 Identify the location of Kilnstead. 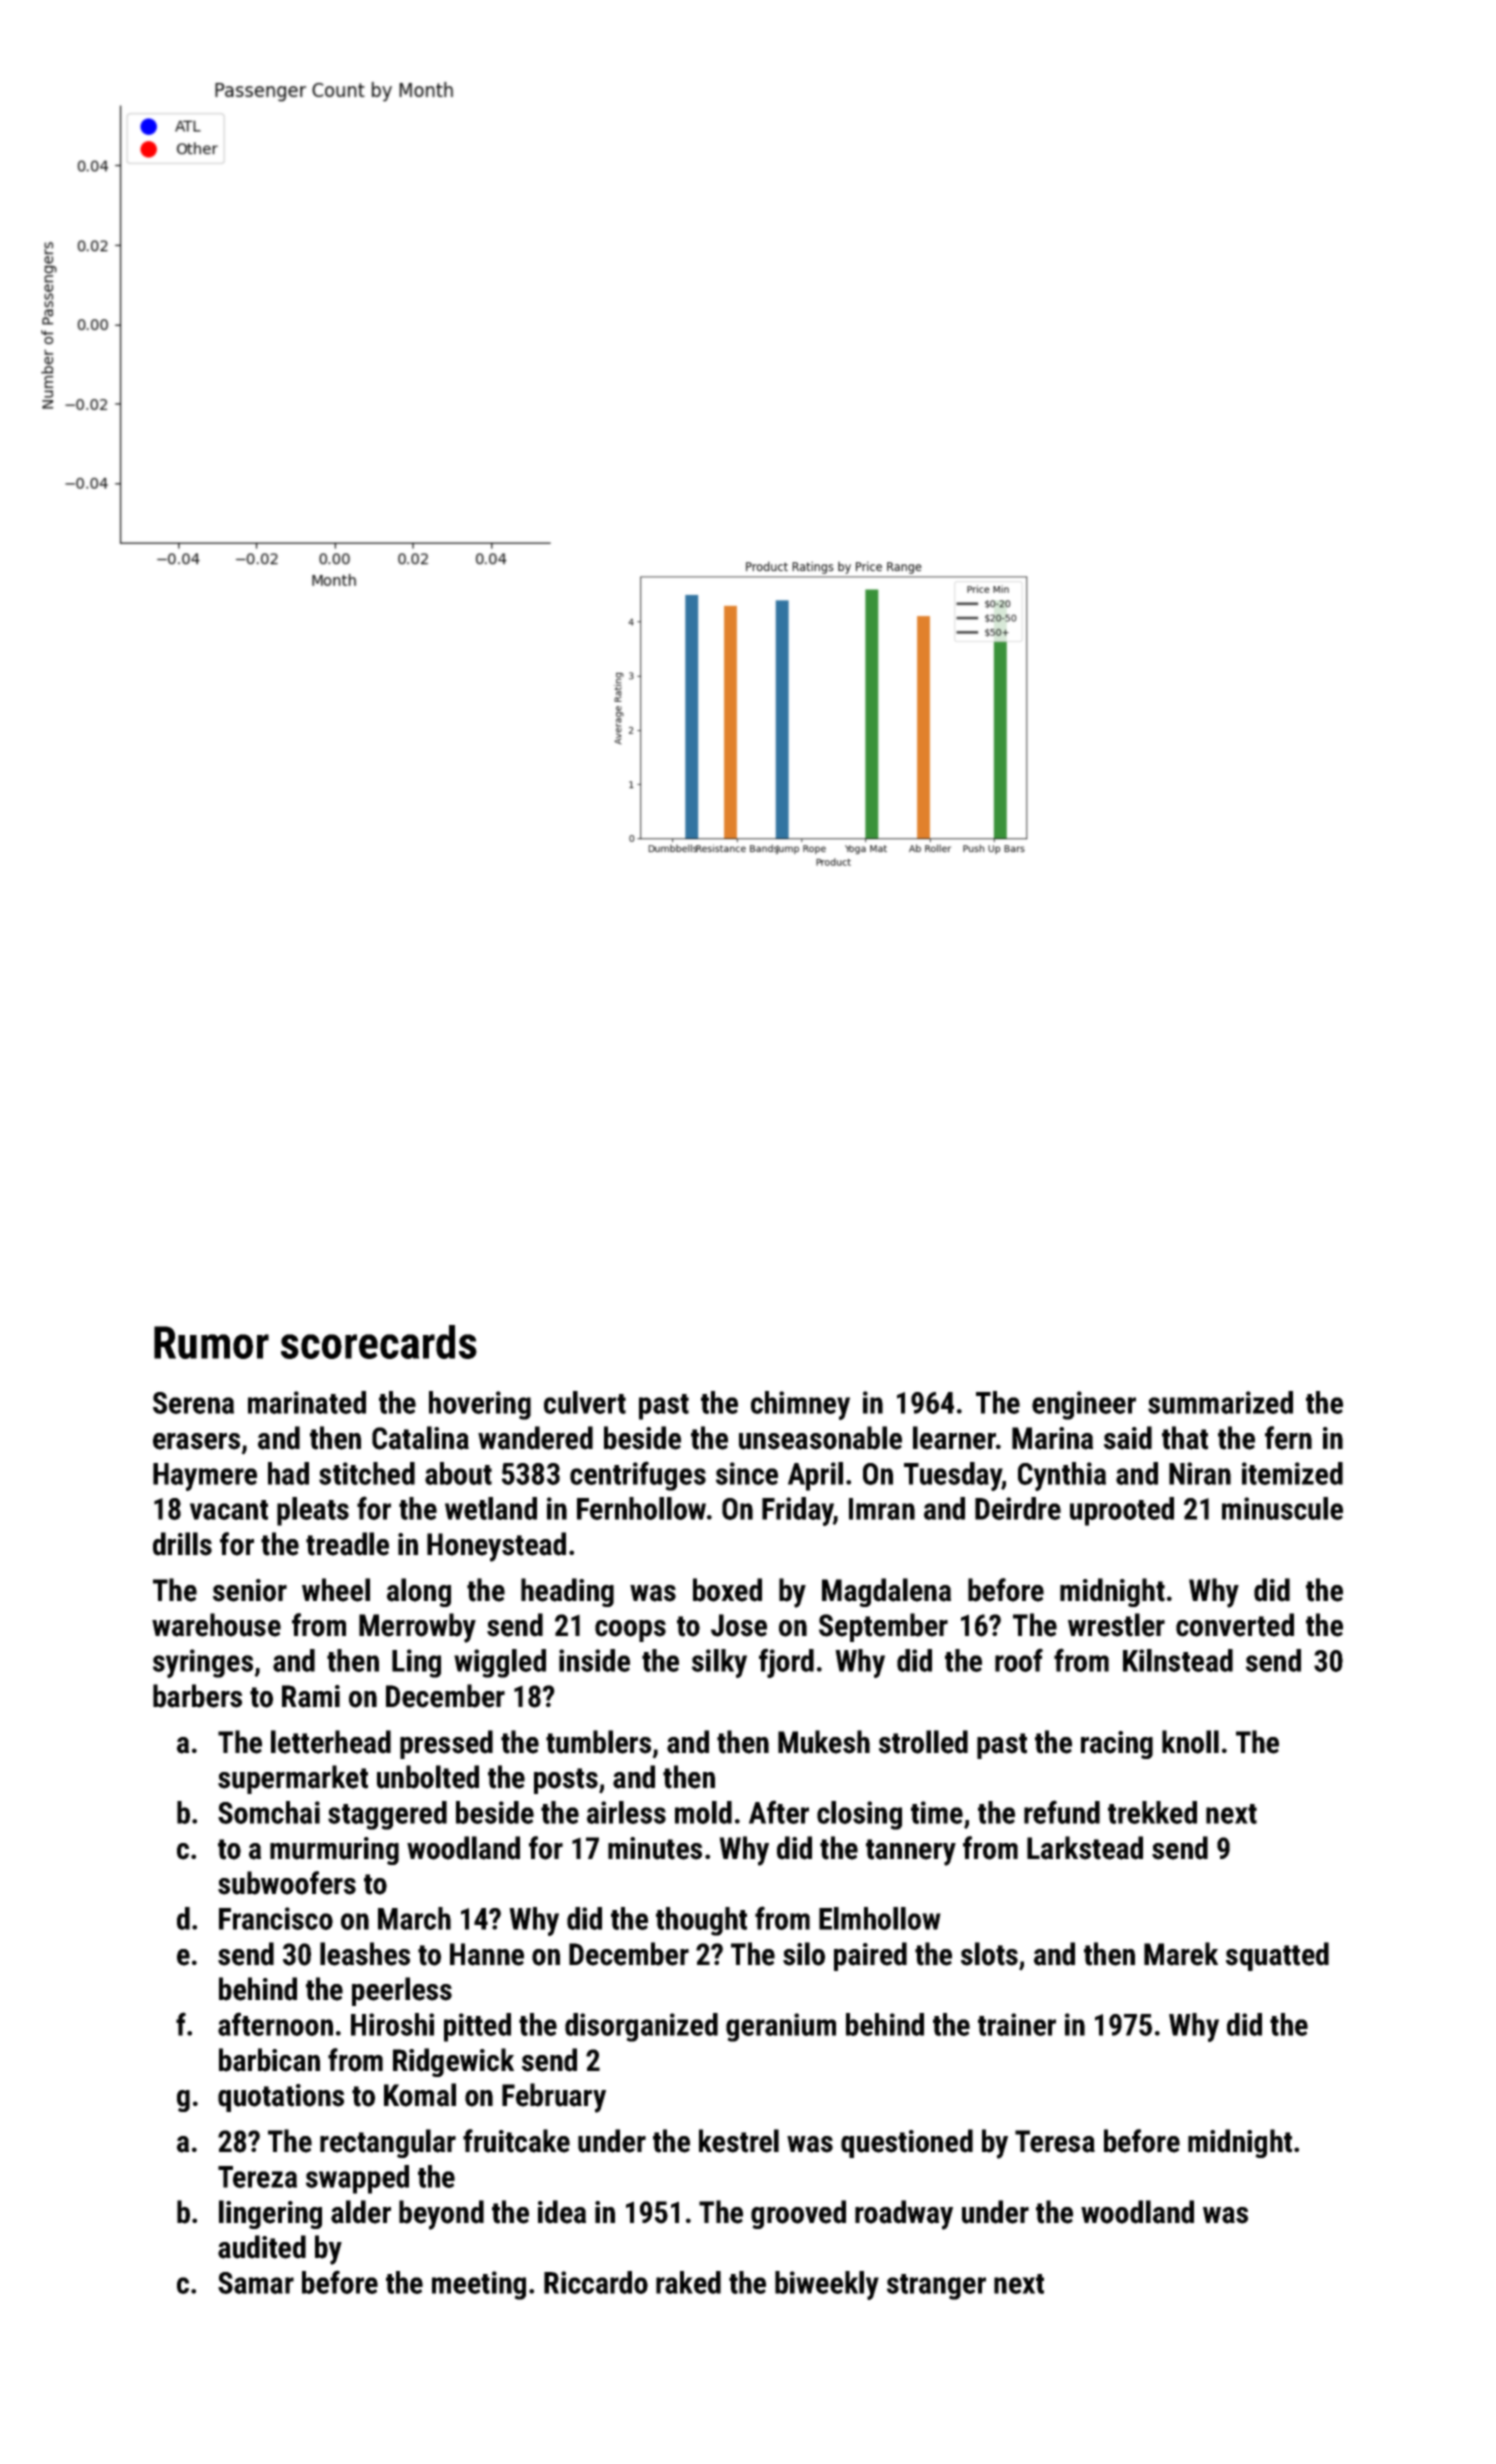
(1178, 1660).
